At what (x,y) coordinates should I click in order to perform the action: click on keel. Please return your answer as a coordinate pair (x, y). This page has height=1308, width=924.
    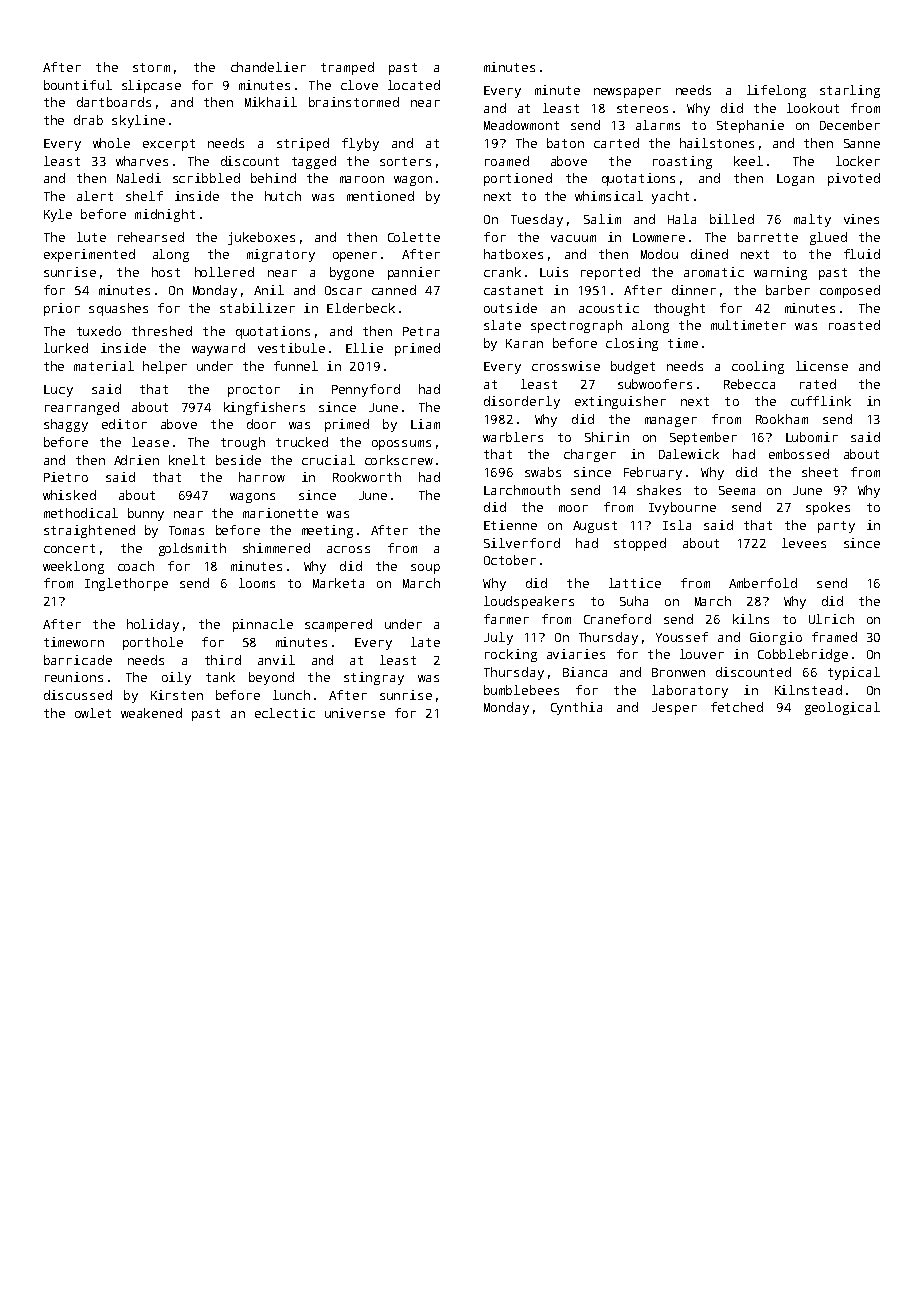
    Looking at the image, I should click on (748, 161).
